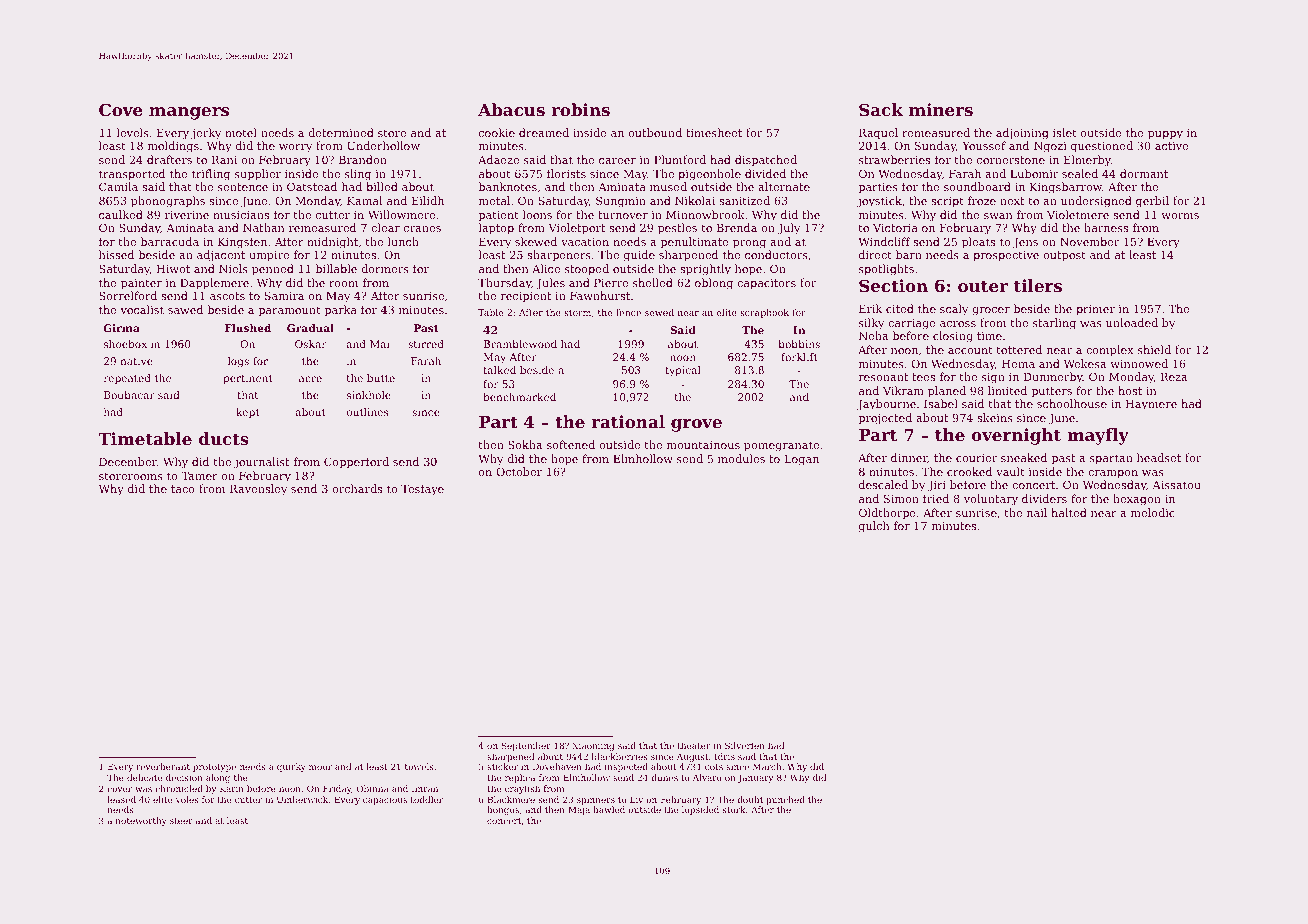 This image has width=1308, height=924. Describe the element at coordinates (312, 186) in the image. I see `Oatstead` at that location.
